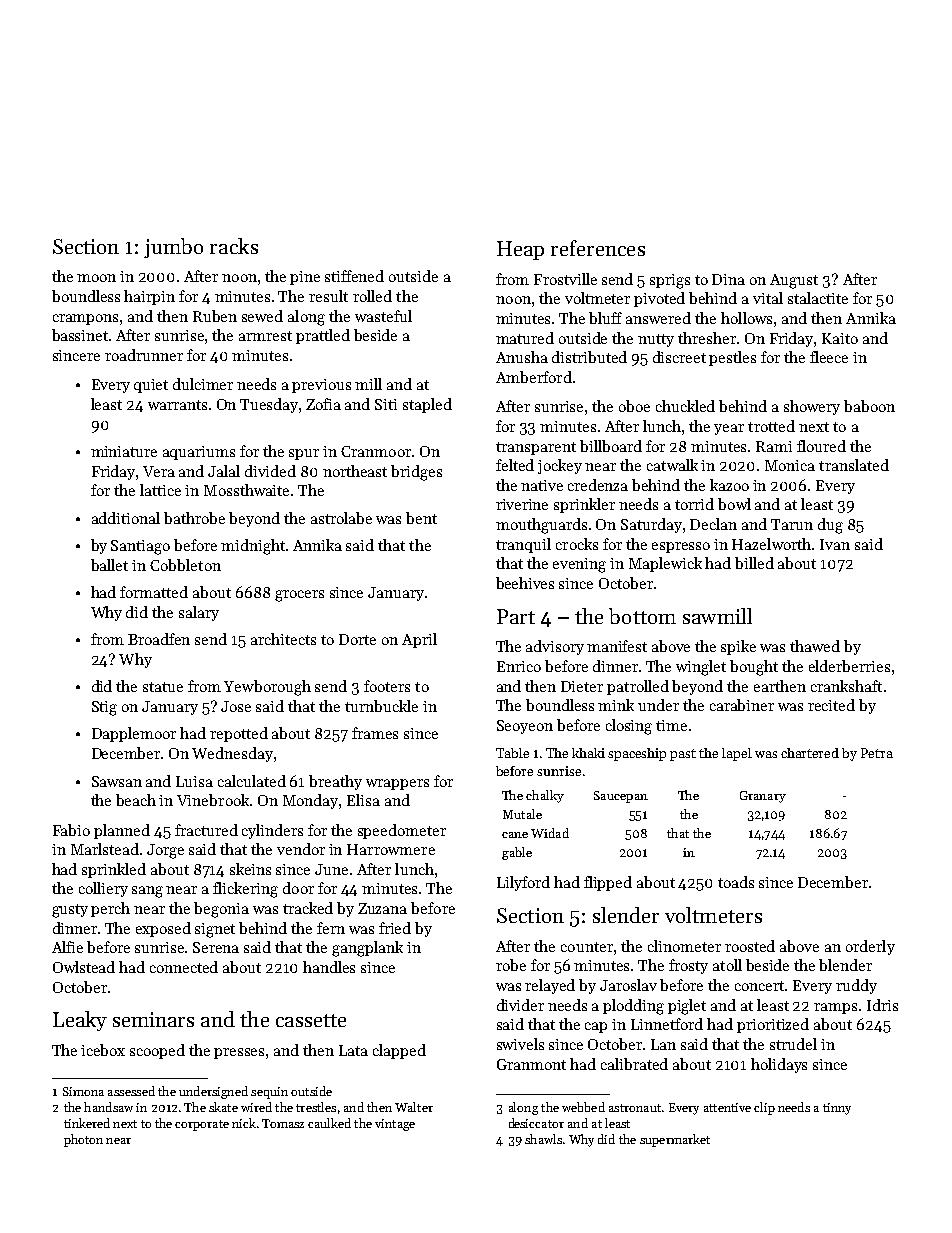 Image resolution: width=952 pixels, height=1233 pixels. Describe the element at coordinates (159, 639) in the document. I see `Broadfen` at that location.
